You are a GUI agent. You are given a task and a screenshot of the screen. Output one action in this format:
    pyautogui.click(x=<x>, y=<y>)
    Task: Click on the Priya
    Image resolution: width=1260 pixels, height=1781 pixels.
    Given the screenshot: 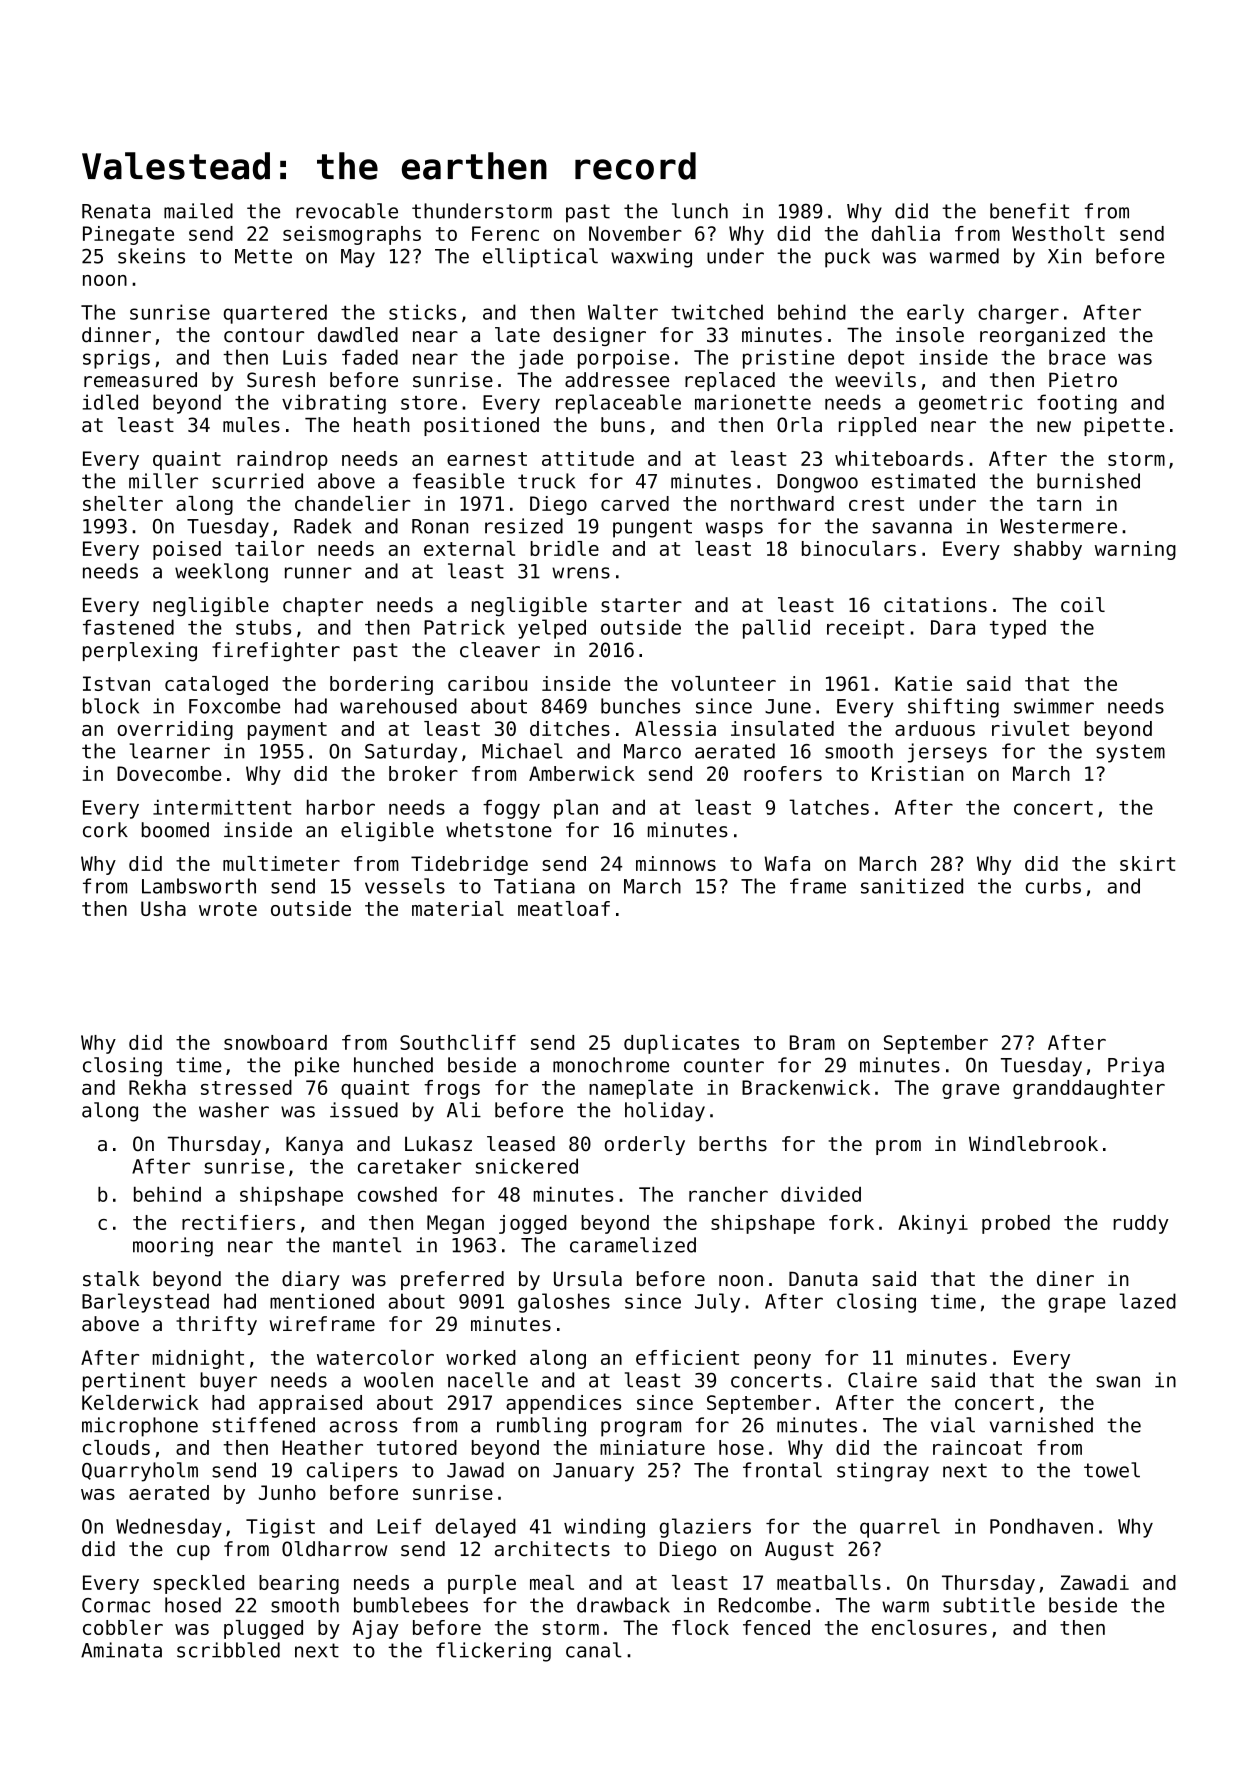 What is the action you would take?
    pyautogui.click(x=1136, y=1067)
